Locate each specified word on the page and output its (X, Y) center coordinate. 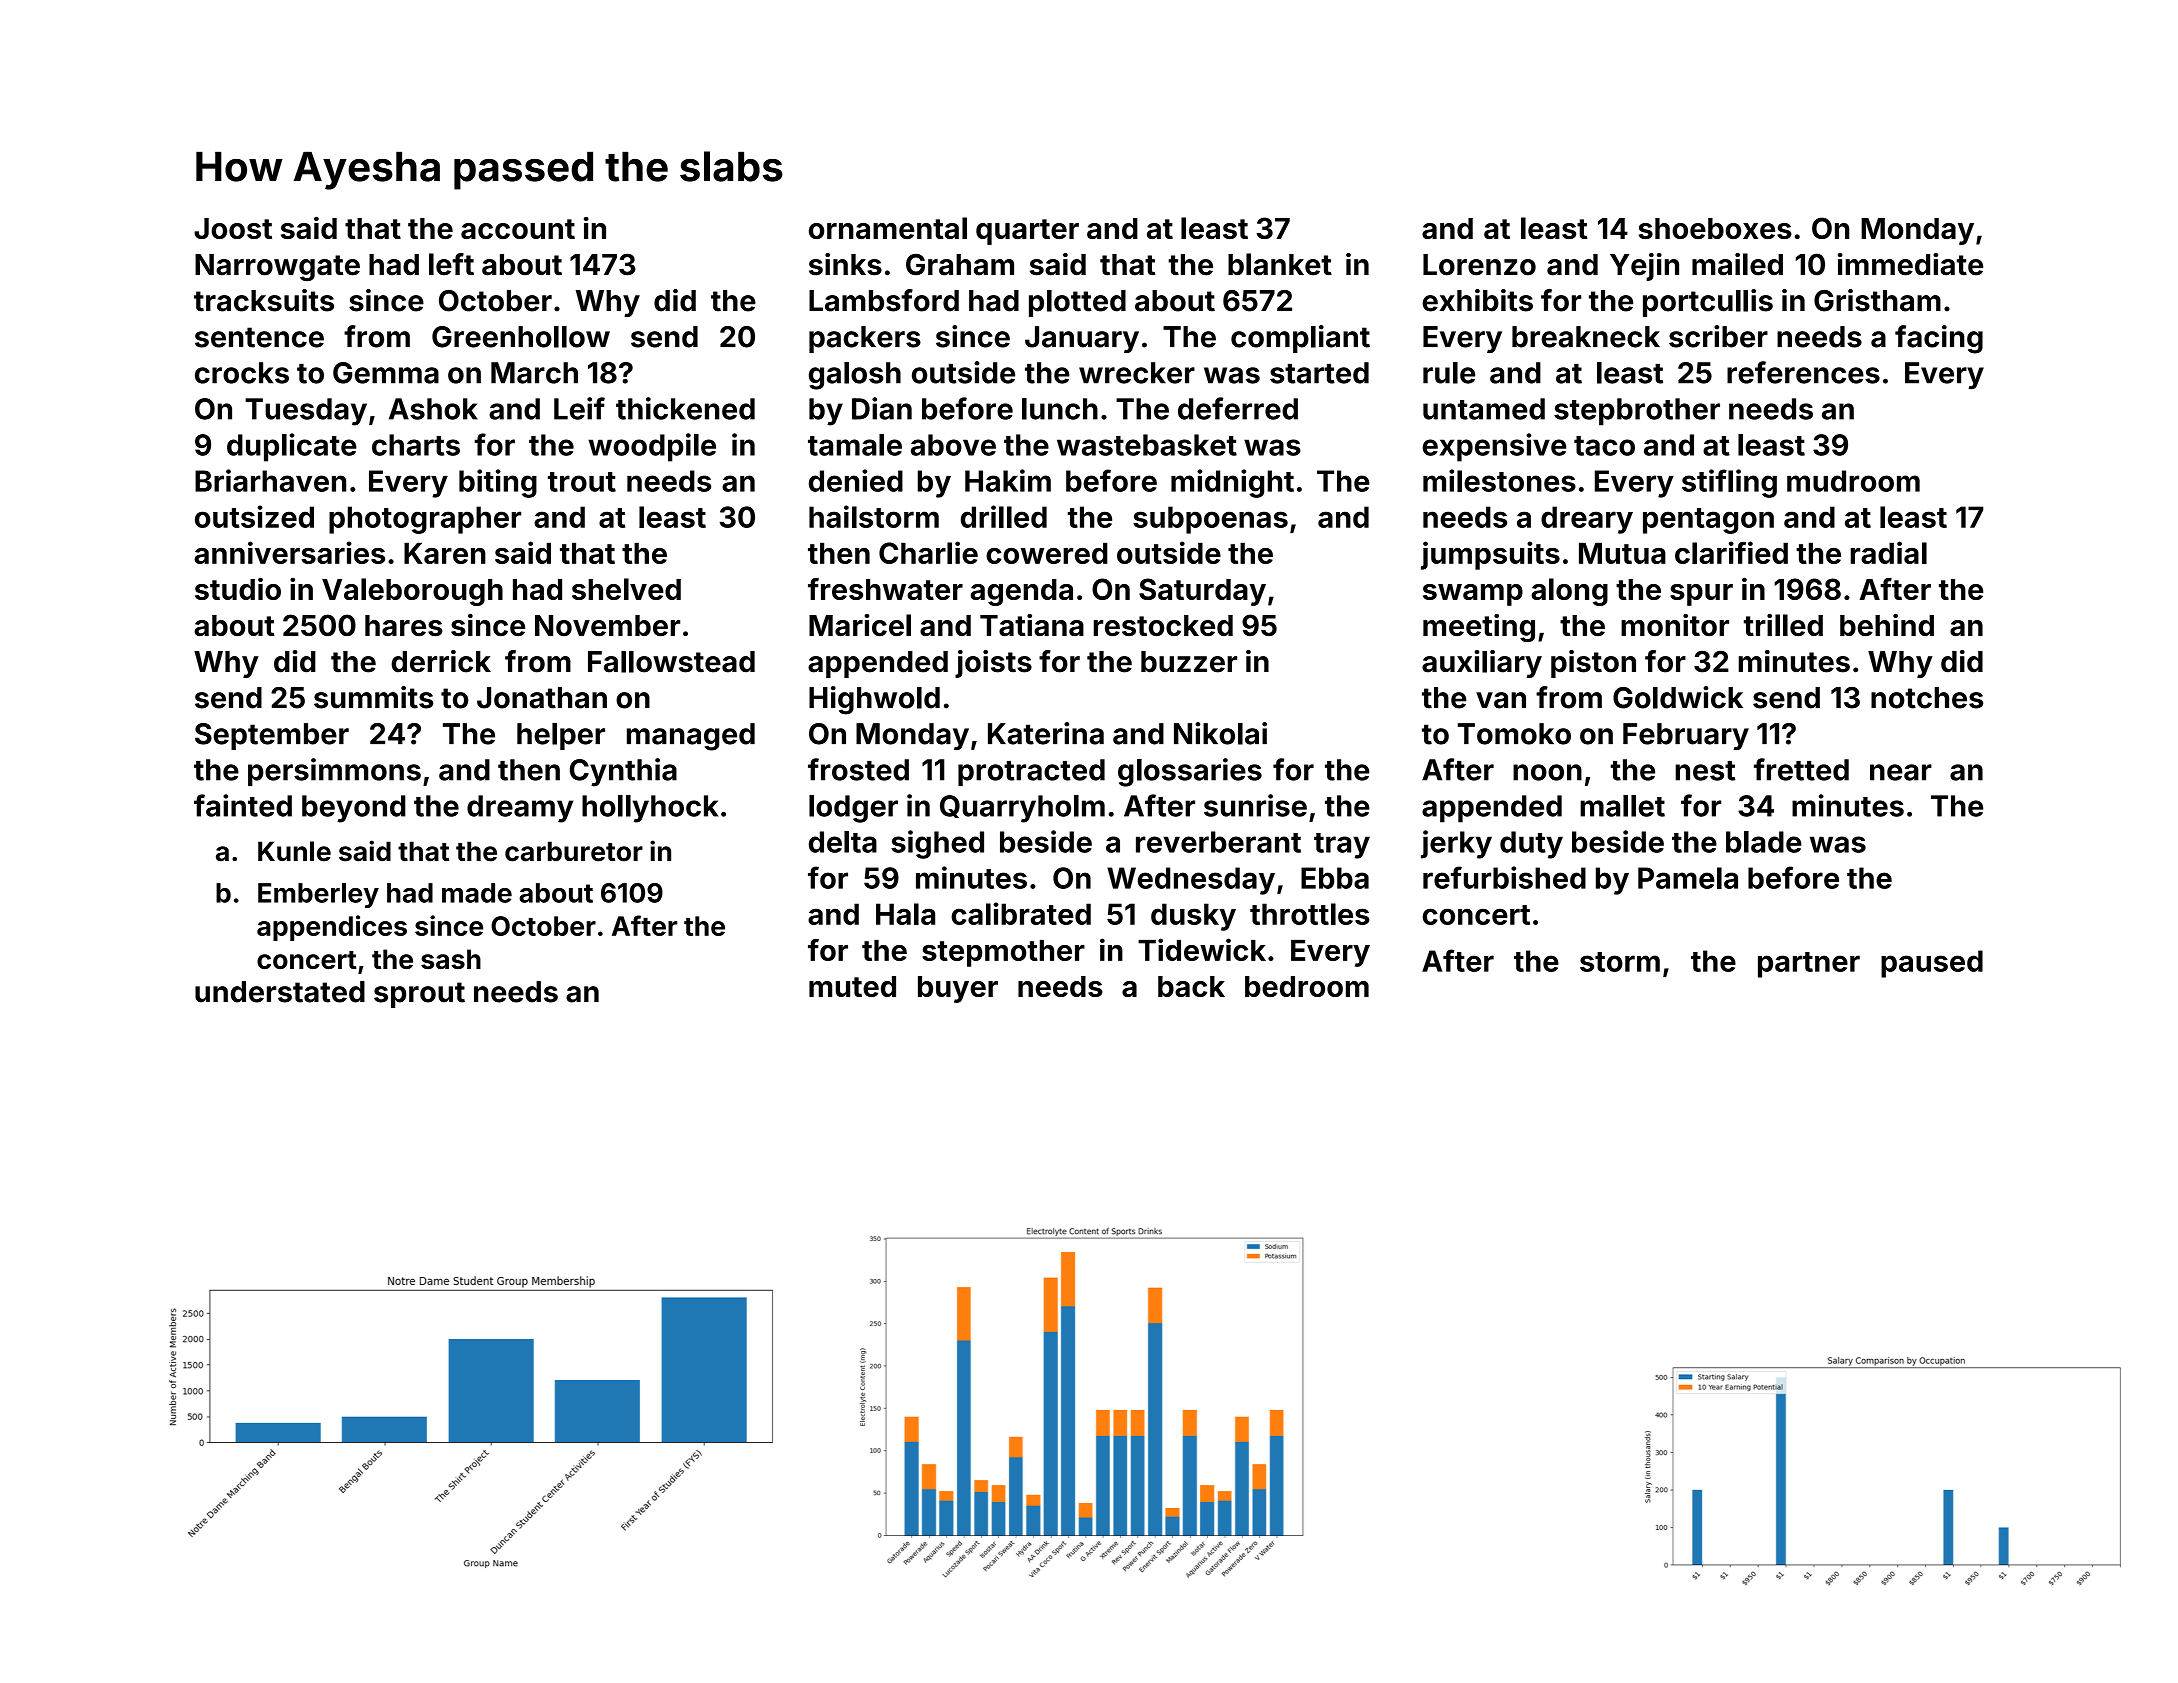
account (518, 229)
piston (1593, 664)
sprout (419, 995)
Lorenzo (1479, 265)
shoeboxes (1715, 228)
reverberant (1218, 842)
